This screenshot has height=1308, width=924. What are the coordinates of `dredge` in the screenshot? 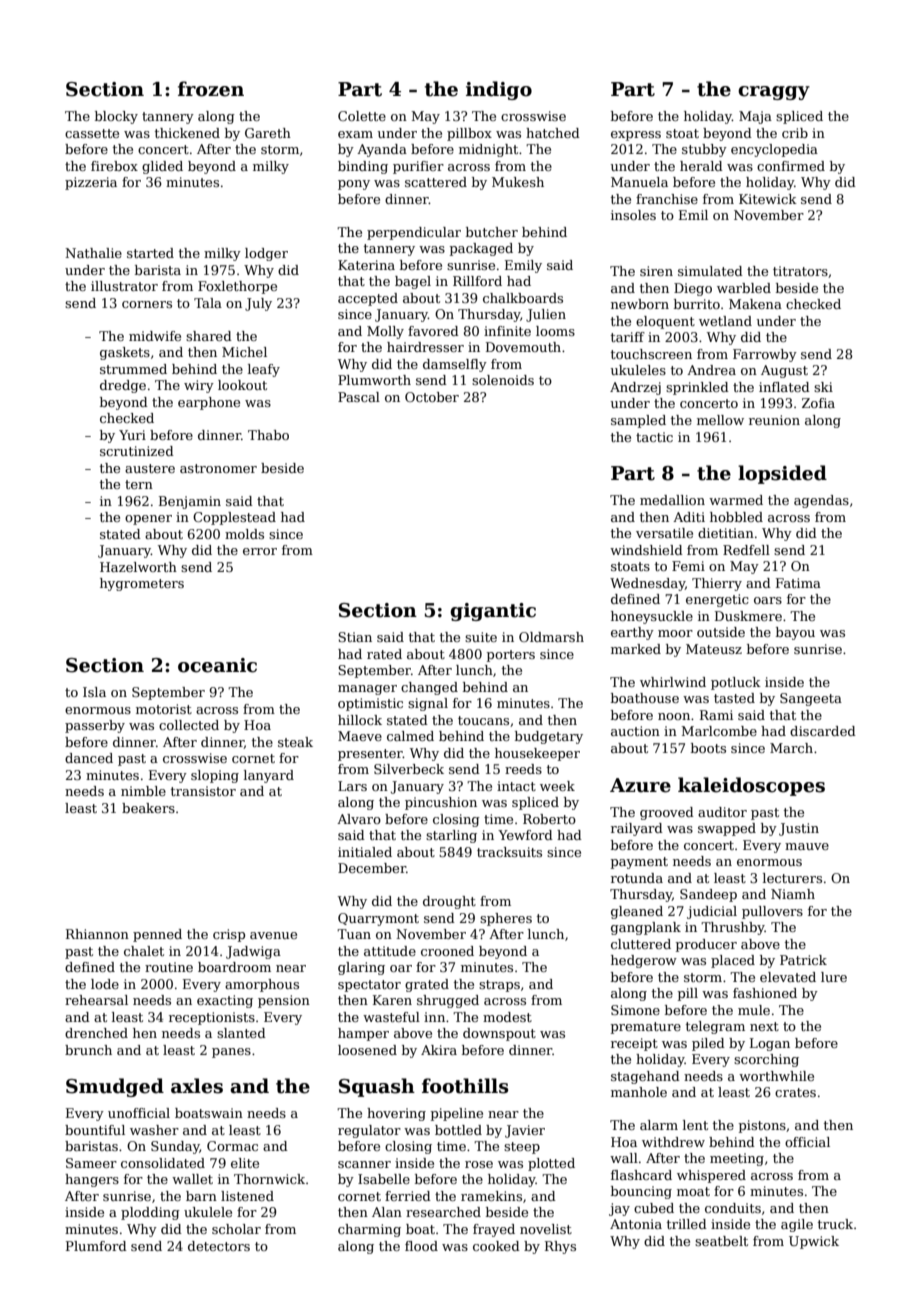 It's located at (123, 386).
